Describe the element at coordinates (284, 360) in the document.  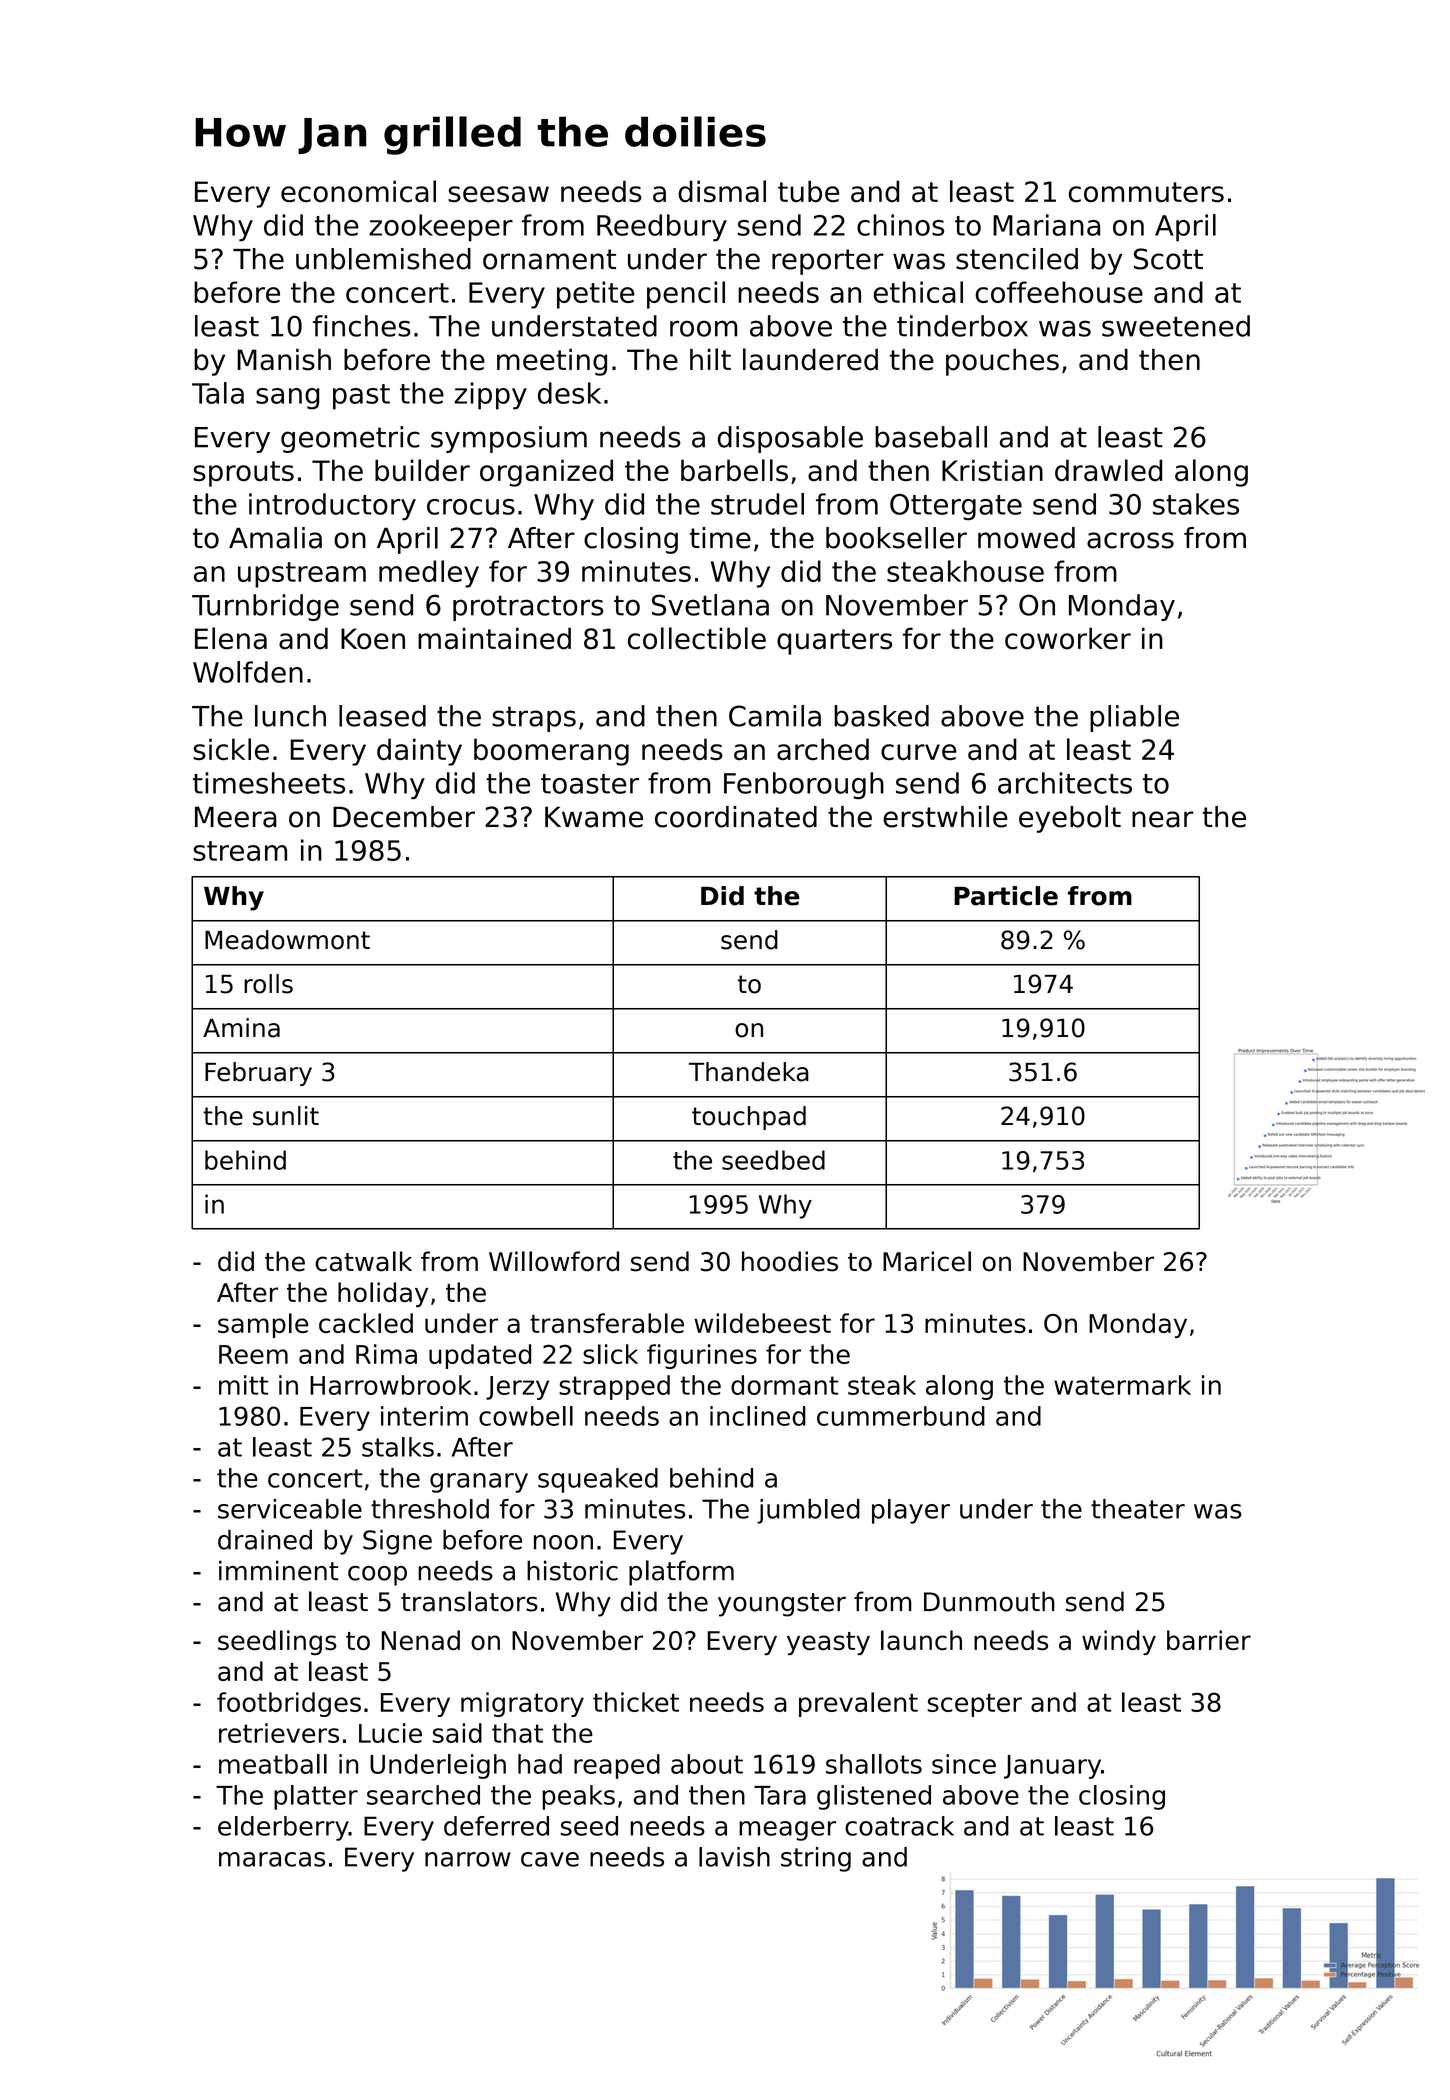
I see `Manish` at that location.
